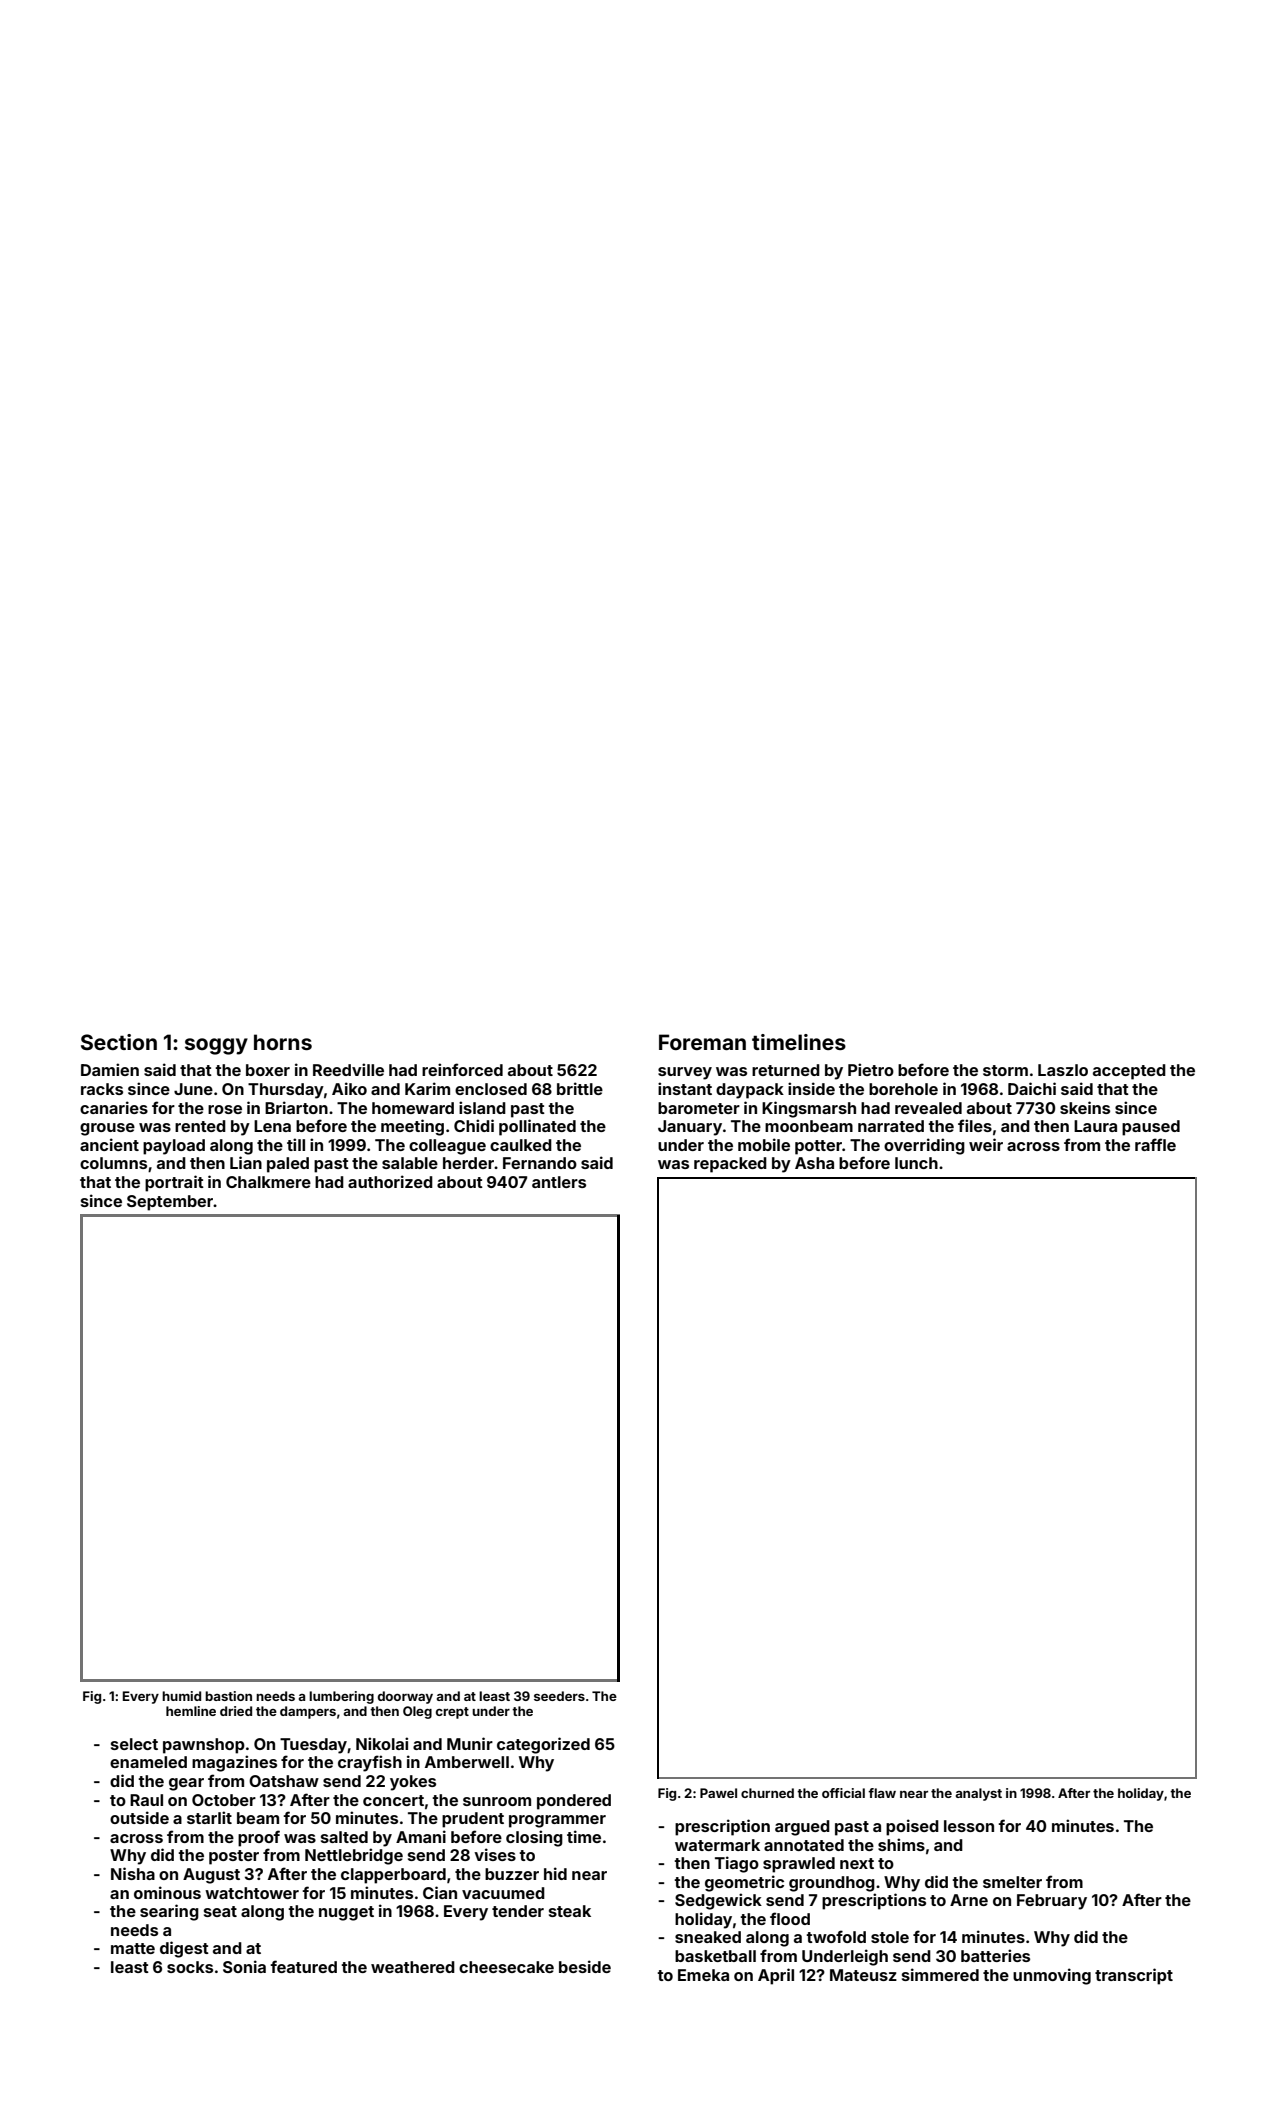 This screenshot has width=1277, height=2103. What do you see at coordinates (979, 1794) in the screenshot?
I see `analyst` at bounding box center [979, 1794].
